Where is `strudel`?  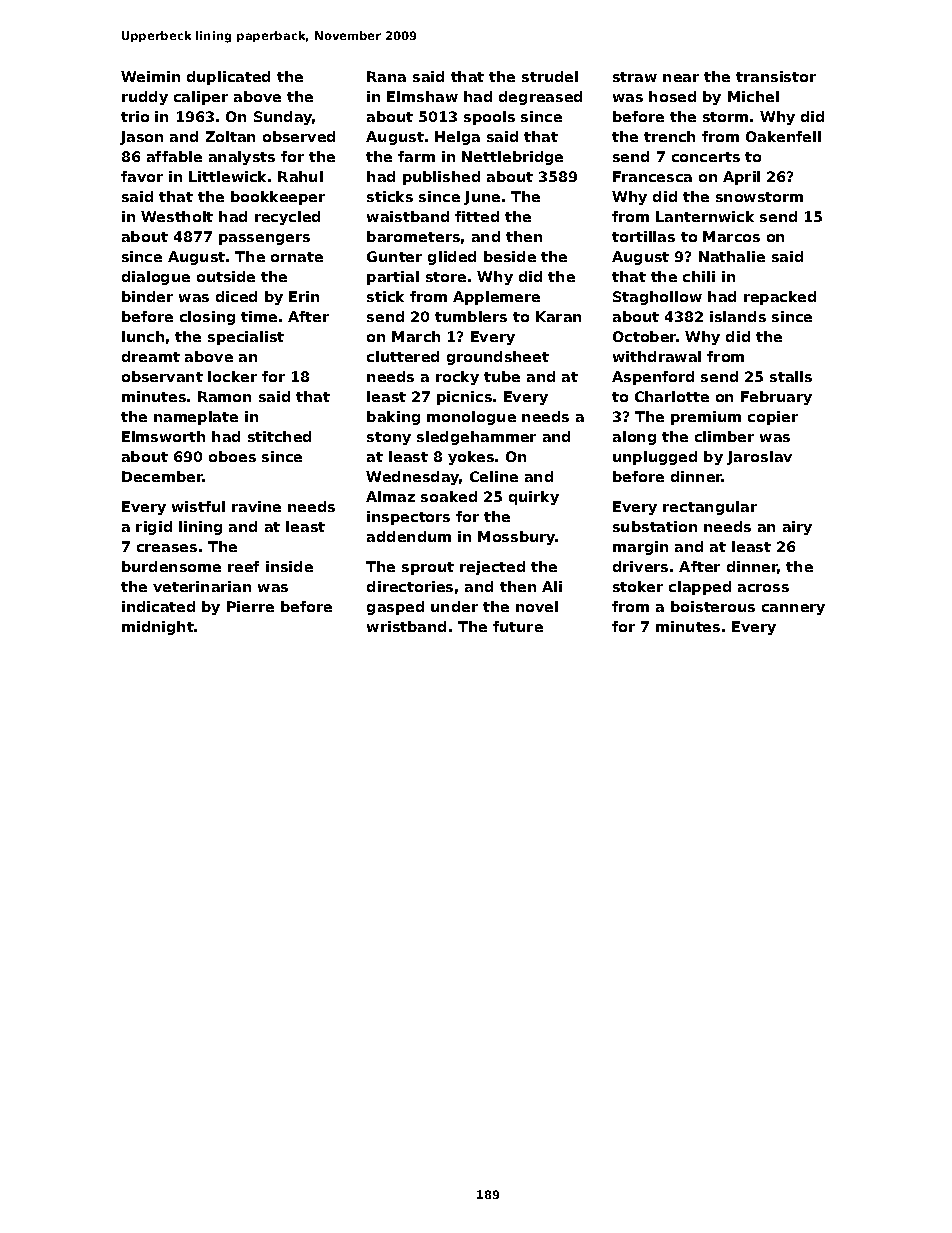
strudel is located at coordinates (550, 76).
